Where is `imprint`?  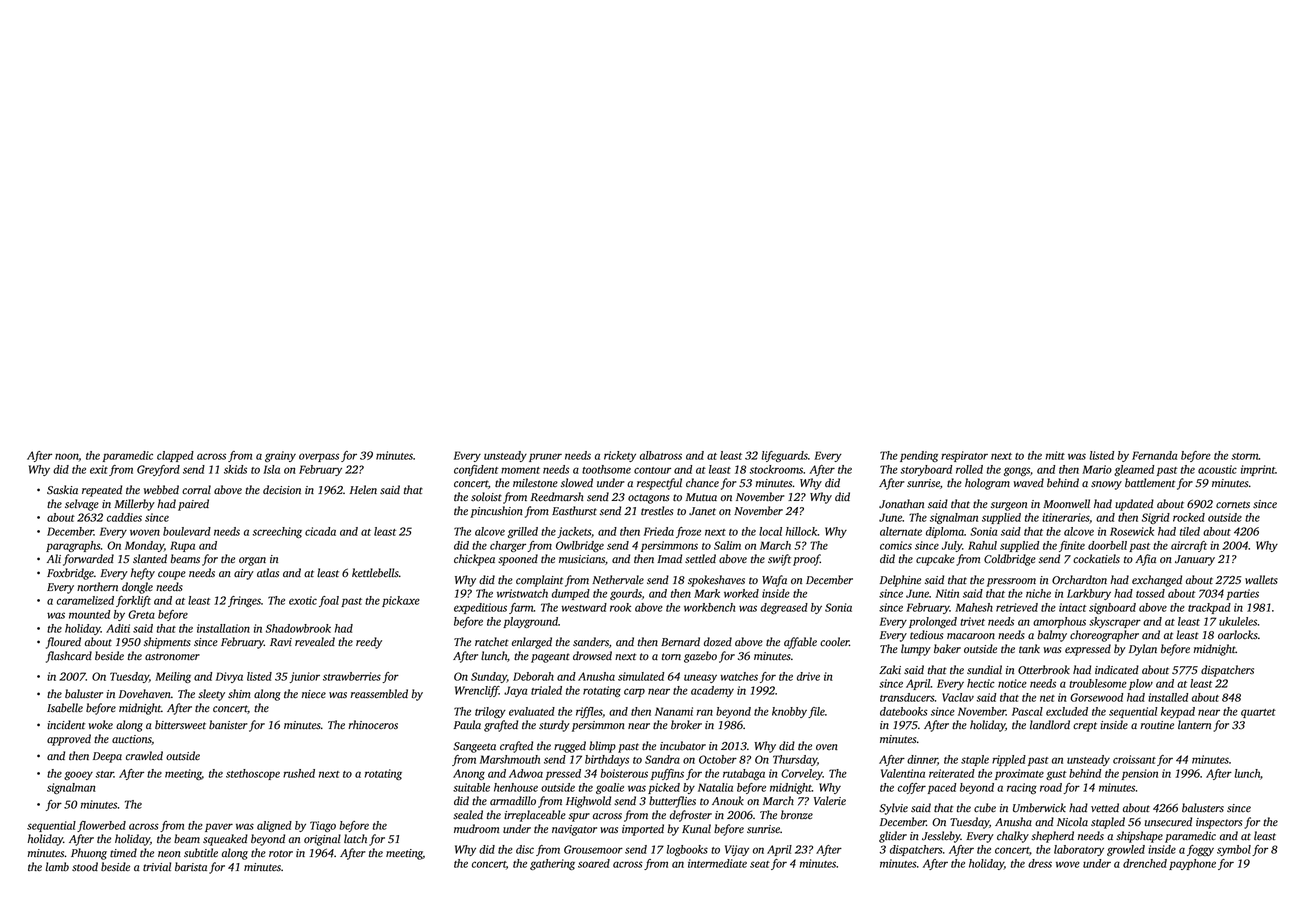 imprint is located at coordinates (1258, 470).
